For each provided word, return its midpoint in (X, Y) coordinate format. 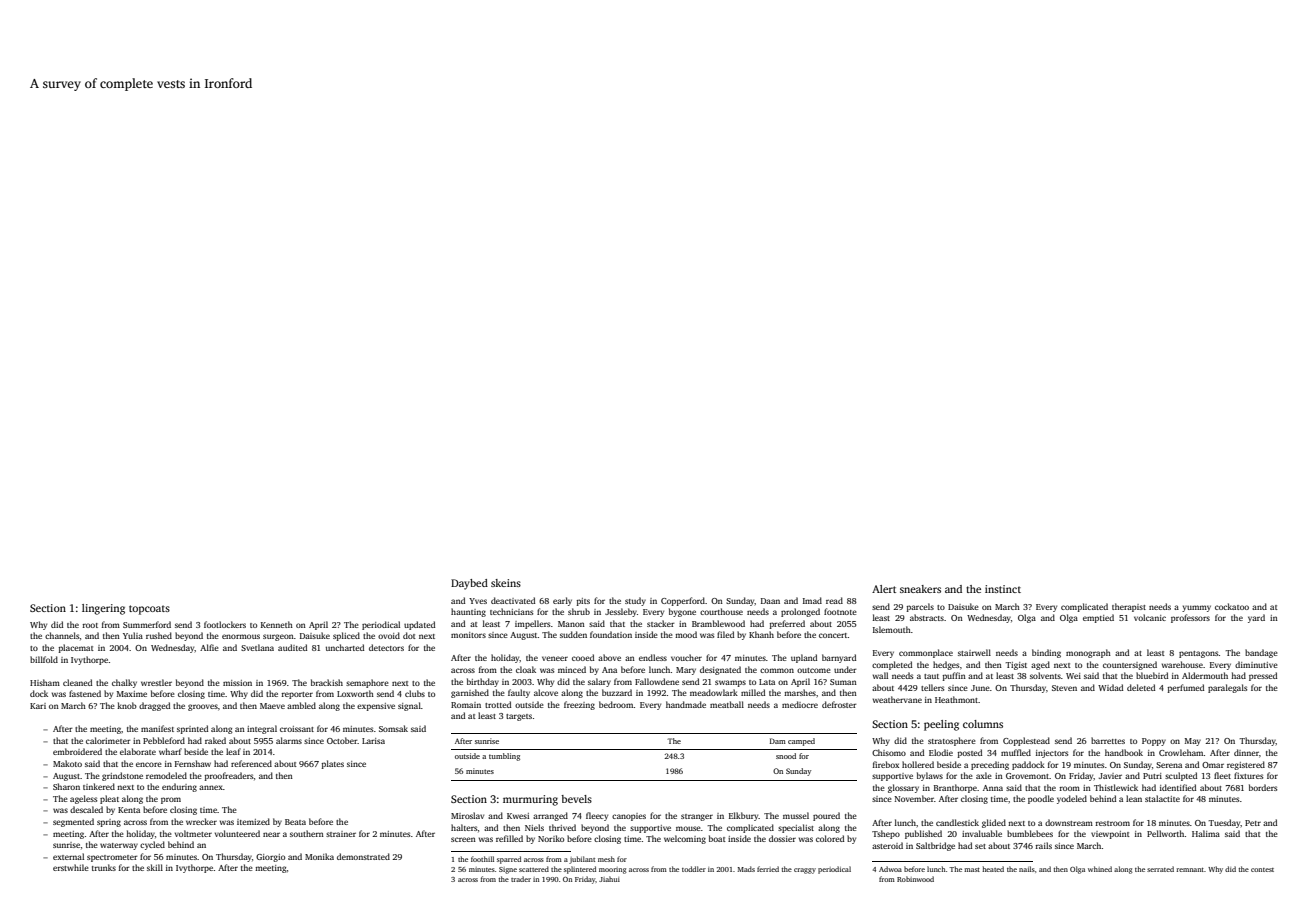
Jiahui (609, 879)
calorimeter (108, 740)
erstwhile (71, 867)
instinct (1003, 589)
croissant (297, 729)
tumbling (504, 757)
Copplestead (1026, 741)
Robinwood (915, 879)
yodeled (1072, 799)
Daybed (469, 584)
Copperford (683, 601)
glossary (903, 788)
